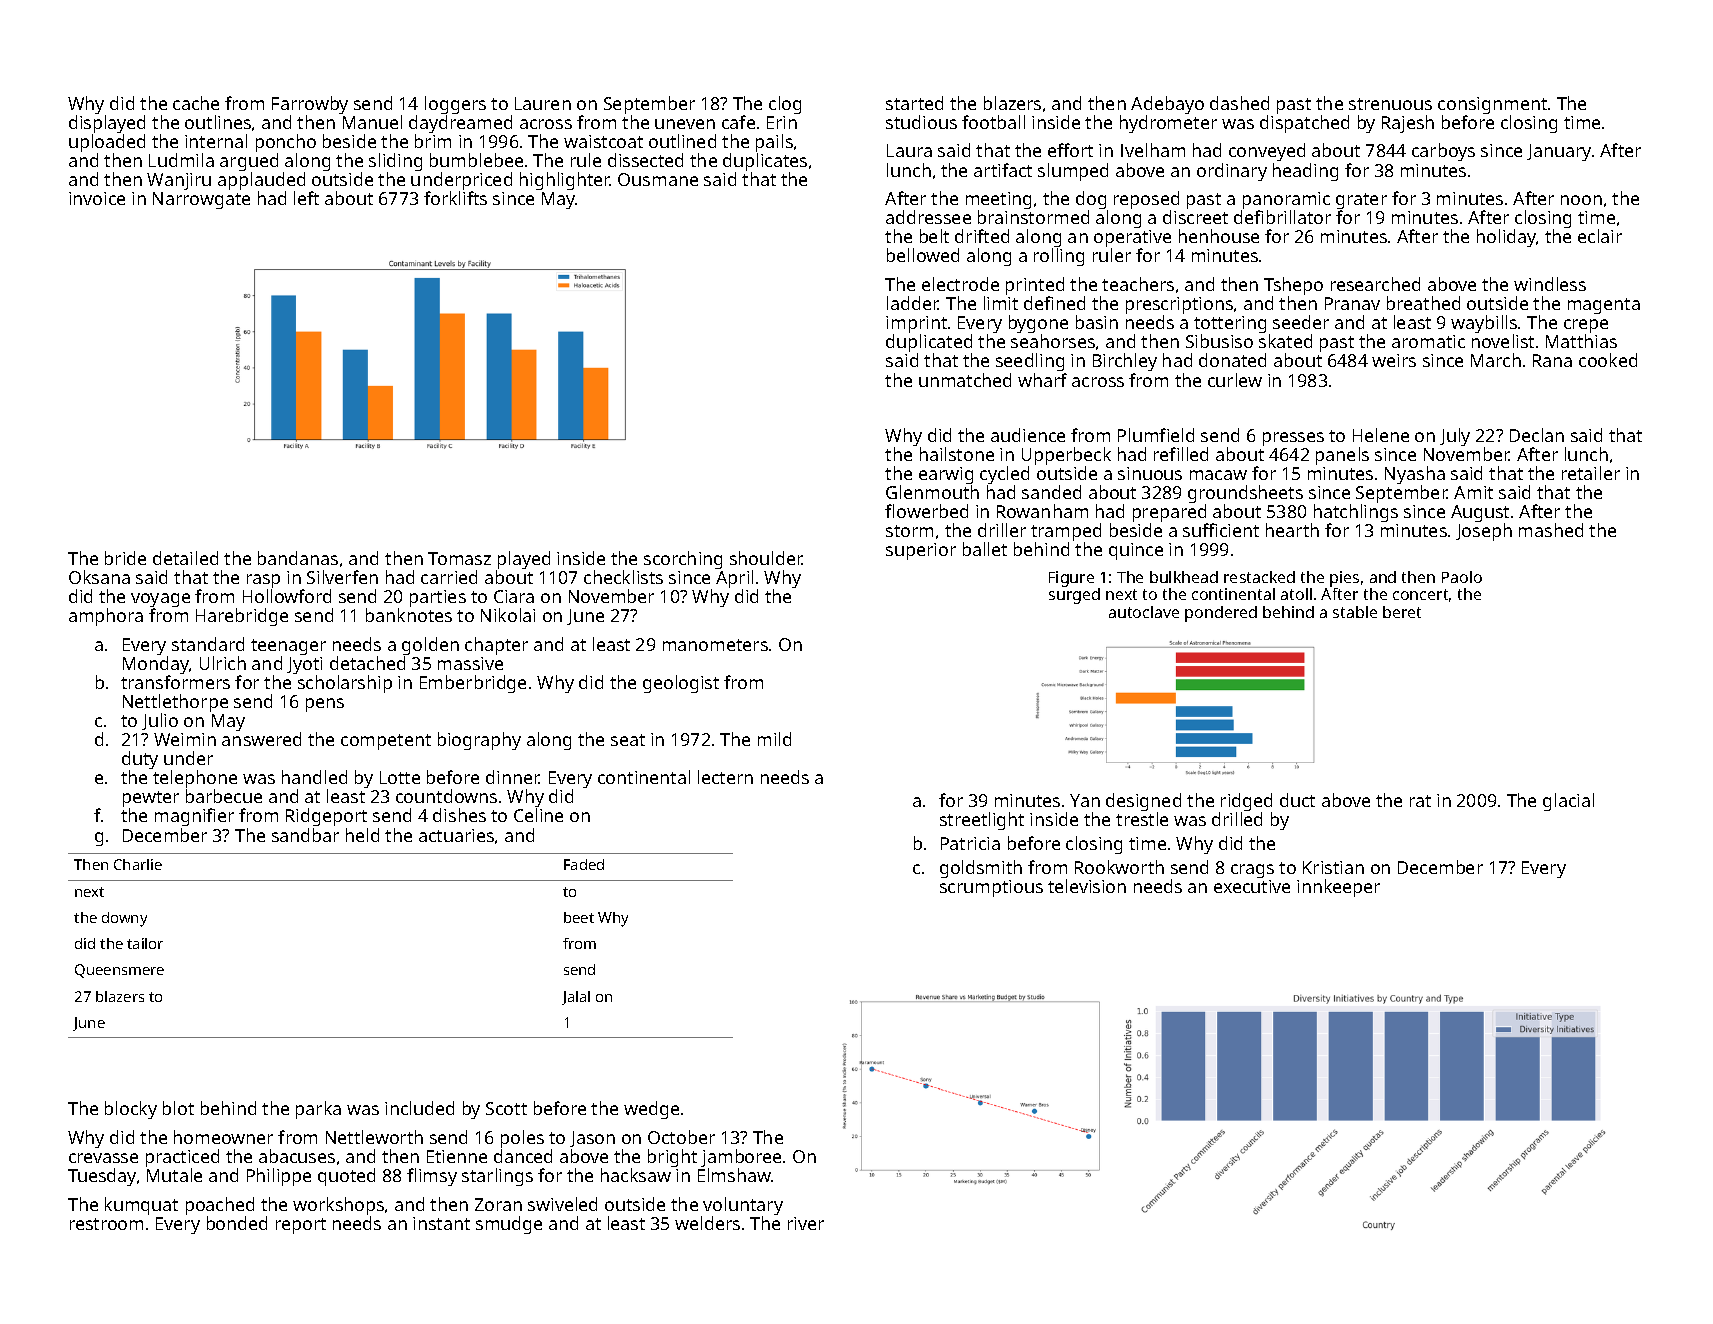  What do you see at coordinates (957, 454) in the screenshot?
I see `hailstone` at bounding box center [957, 454].
